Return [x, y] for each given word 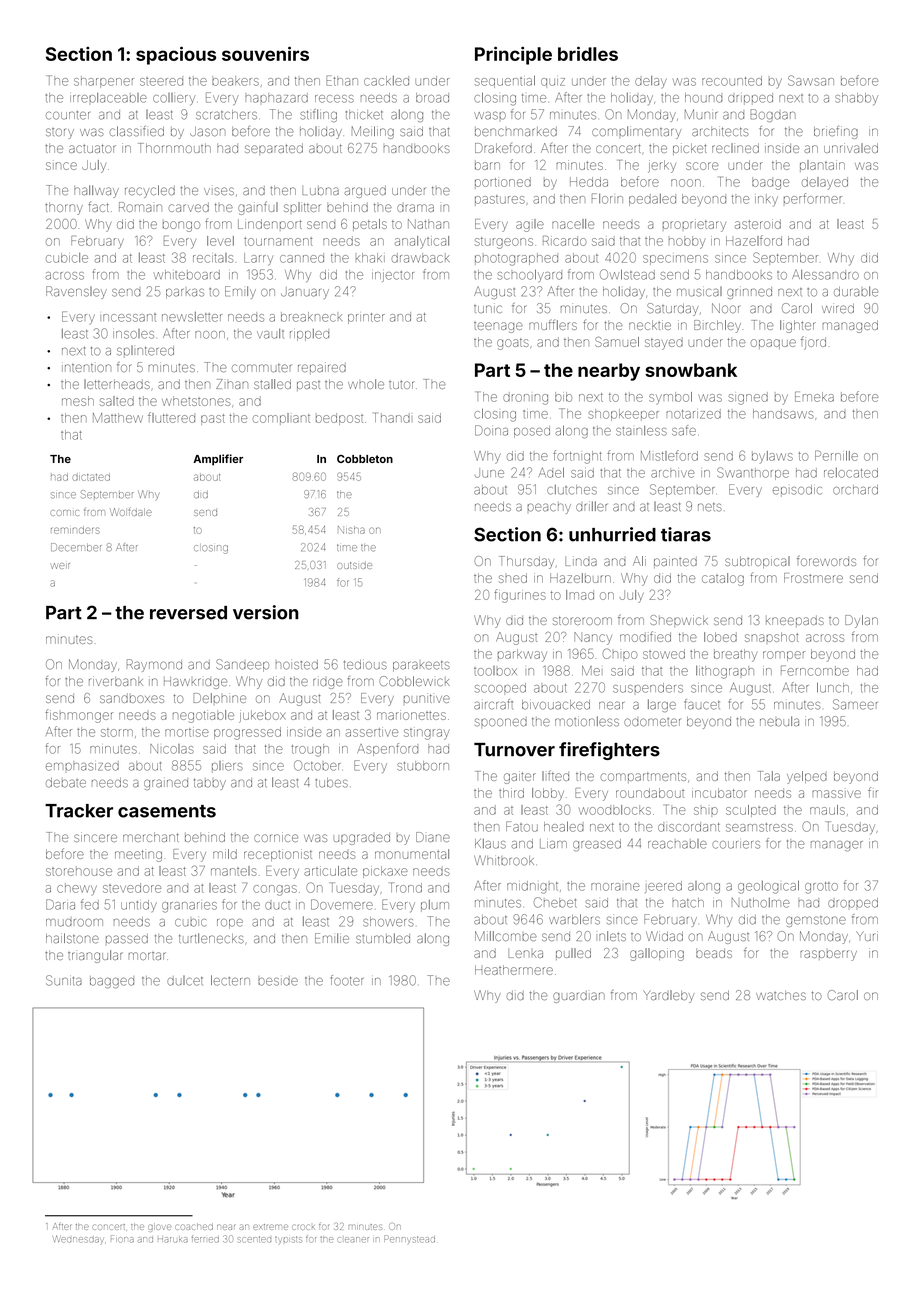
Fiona [122, 1239]
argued [365, 192]
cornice [276, 837]
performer [813, 198]
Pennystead [409, 1239]
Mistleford [669, 455]
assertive [372, 732]
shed [513, 578]
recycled [150, 191]
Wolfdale [131, 512]
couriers [736, 845]
